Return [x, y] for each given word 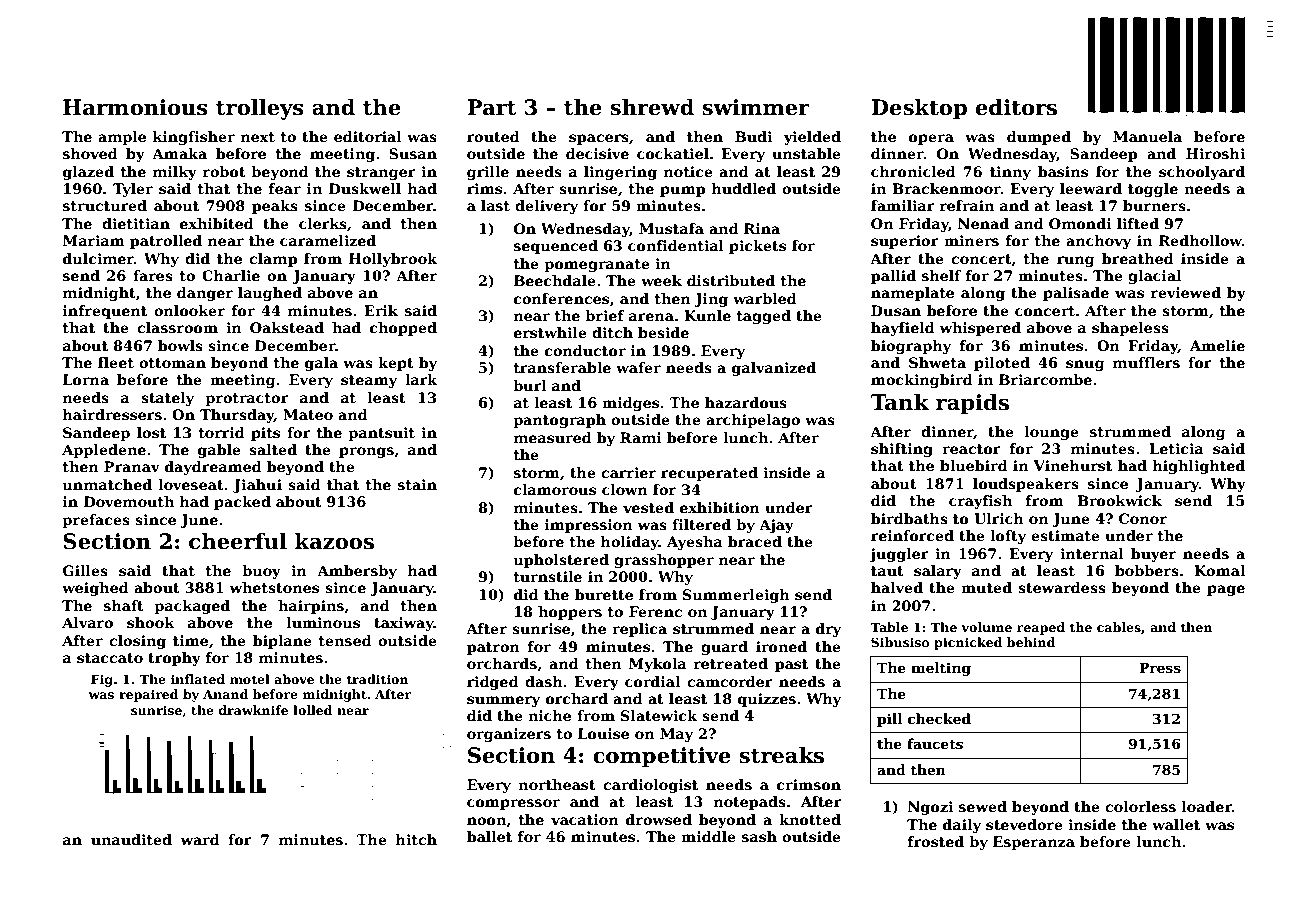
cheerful [238, 541]
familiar [903, 205]
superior [905, 242]
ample [122, 138]
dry [828, 630]
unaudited [131, 839]
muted [986, 587]
